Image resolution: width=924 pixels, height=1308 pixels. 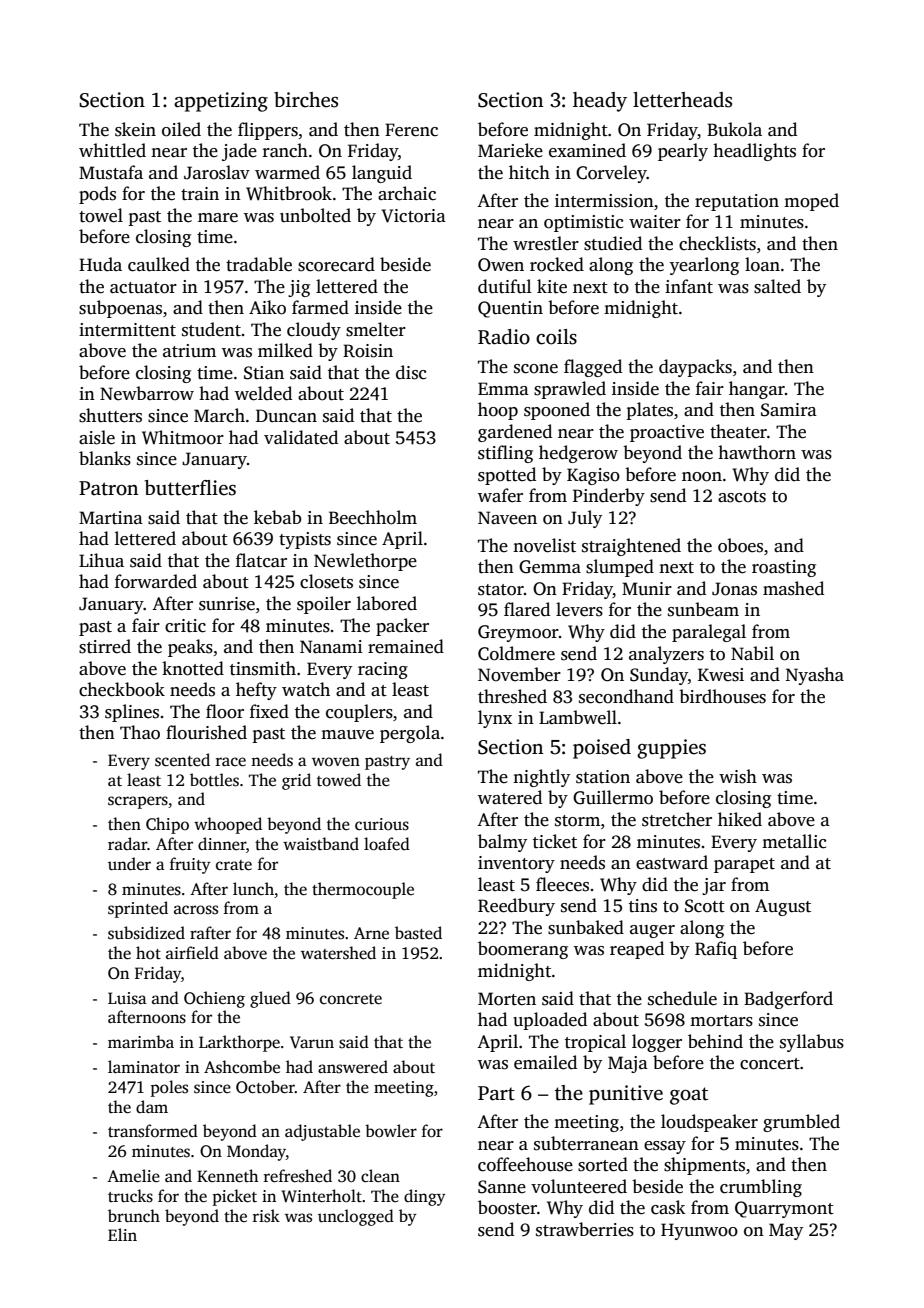 I want to click on Ferenc, so click(x=411, y=130).
